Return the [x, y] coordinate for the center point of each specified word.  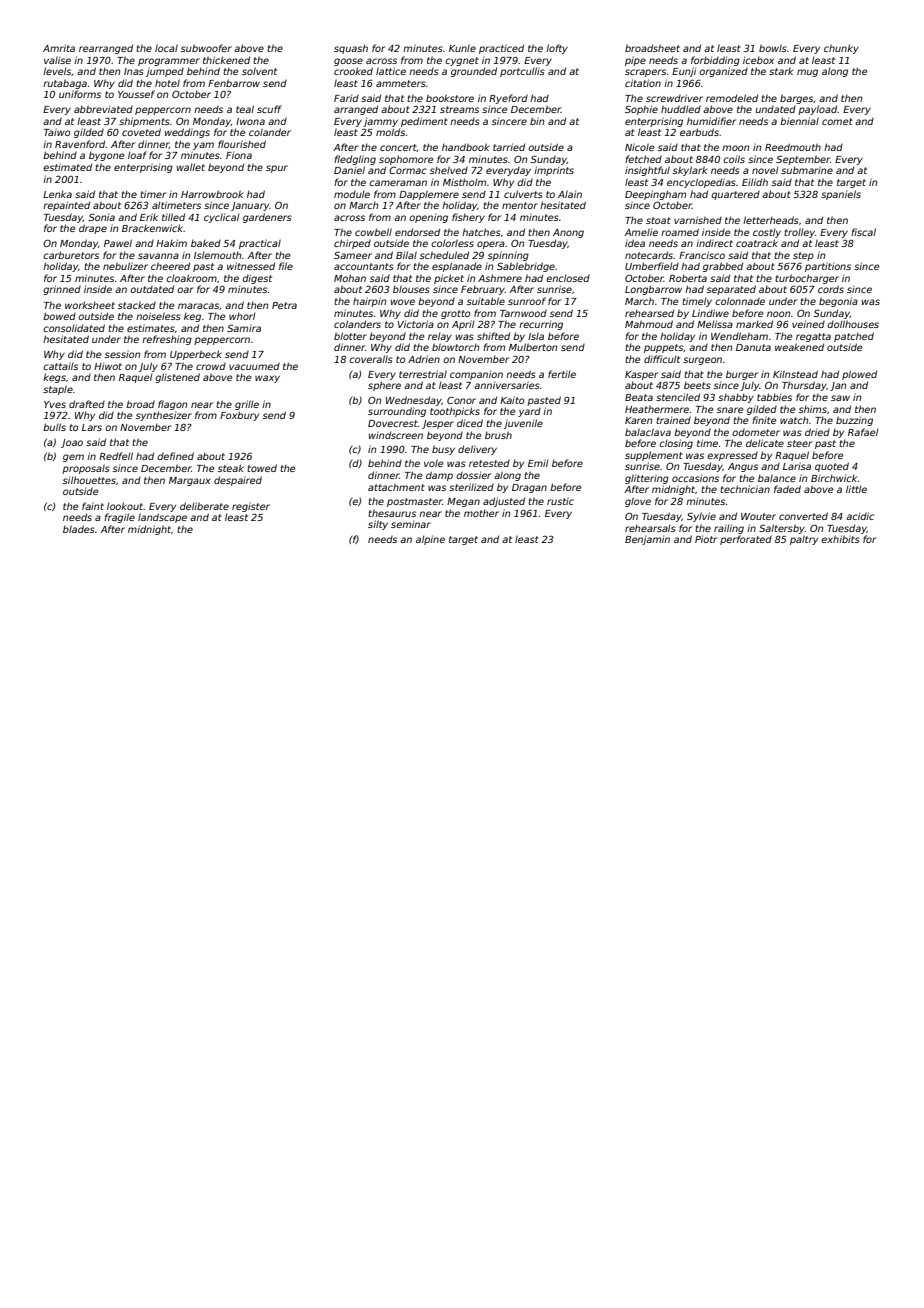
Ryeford [508, 99]
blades [79, 529]
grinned [62, 290]
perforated [746, 540]
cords [831, 289]
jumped [165, 72]
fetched [643, 159]
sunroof [527, 301]
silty [378, 525]
